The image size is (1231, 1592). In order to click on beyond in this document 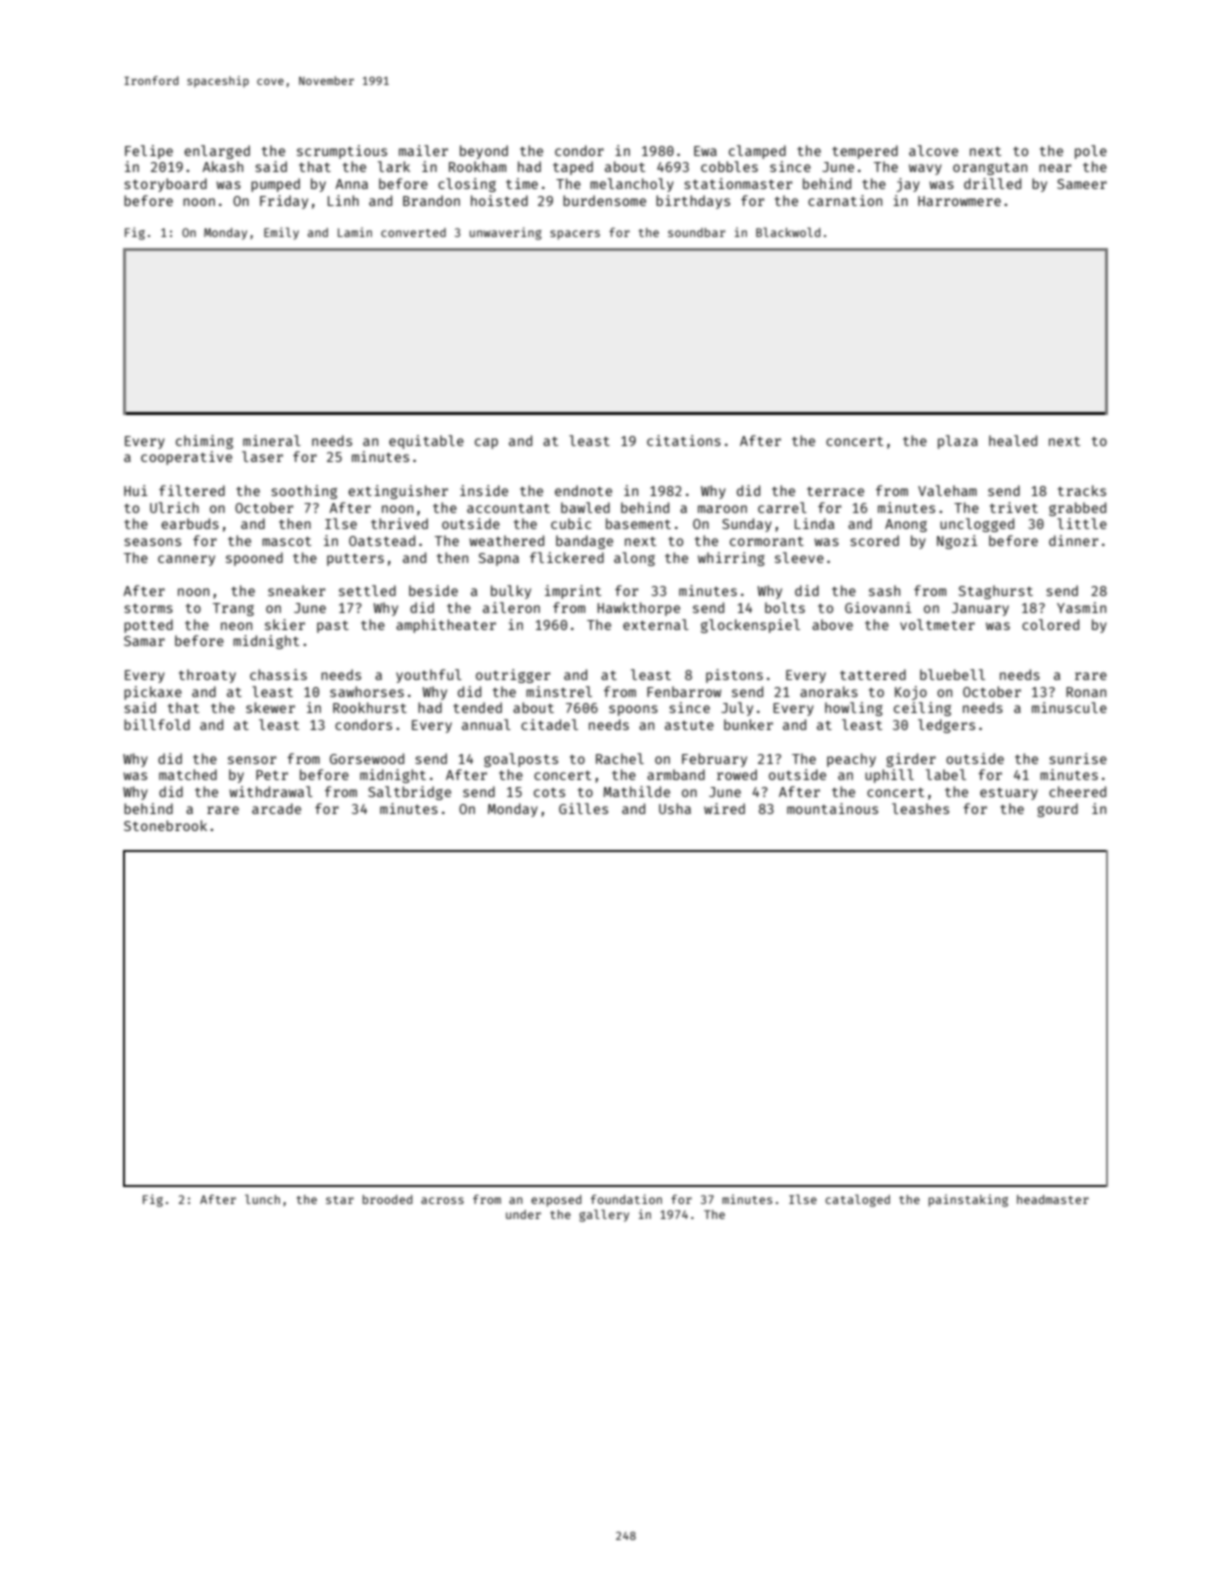, I will do `click(484, 152)`.
